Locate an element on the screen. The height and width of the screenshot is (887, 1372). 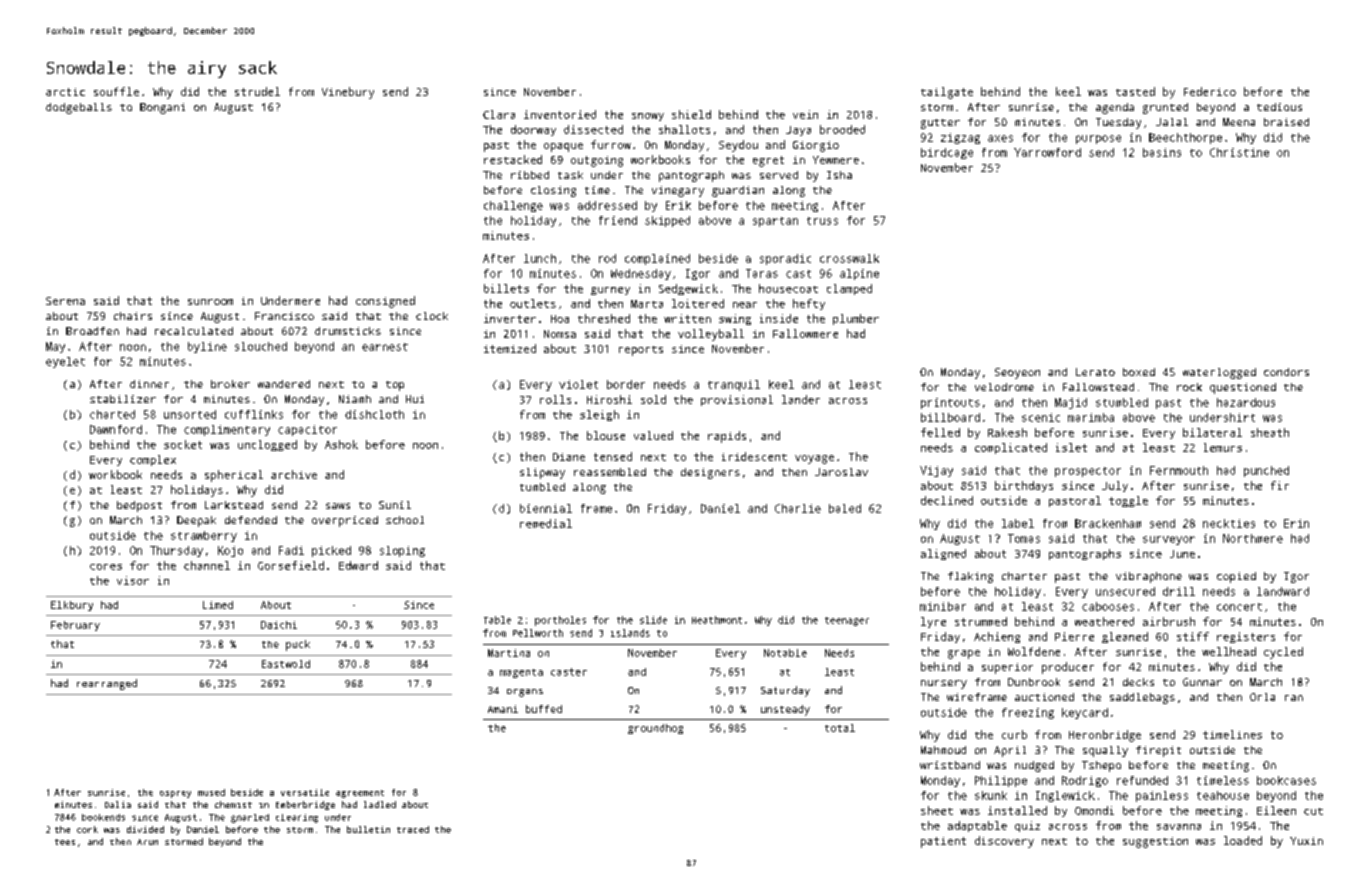
sunroom is located at coordinates (210, 302).
